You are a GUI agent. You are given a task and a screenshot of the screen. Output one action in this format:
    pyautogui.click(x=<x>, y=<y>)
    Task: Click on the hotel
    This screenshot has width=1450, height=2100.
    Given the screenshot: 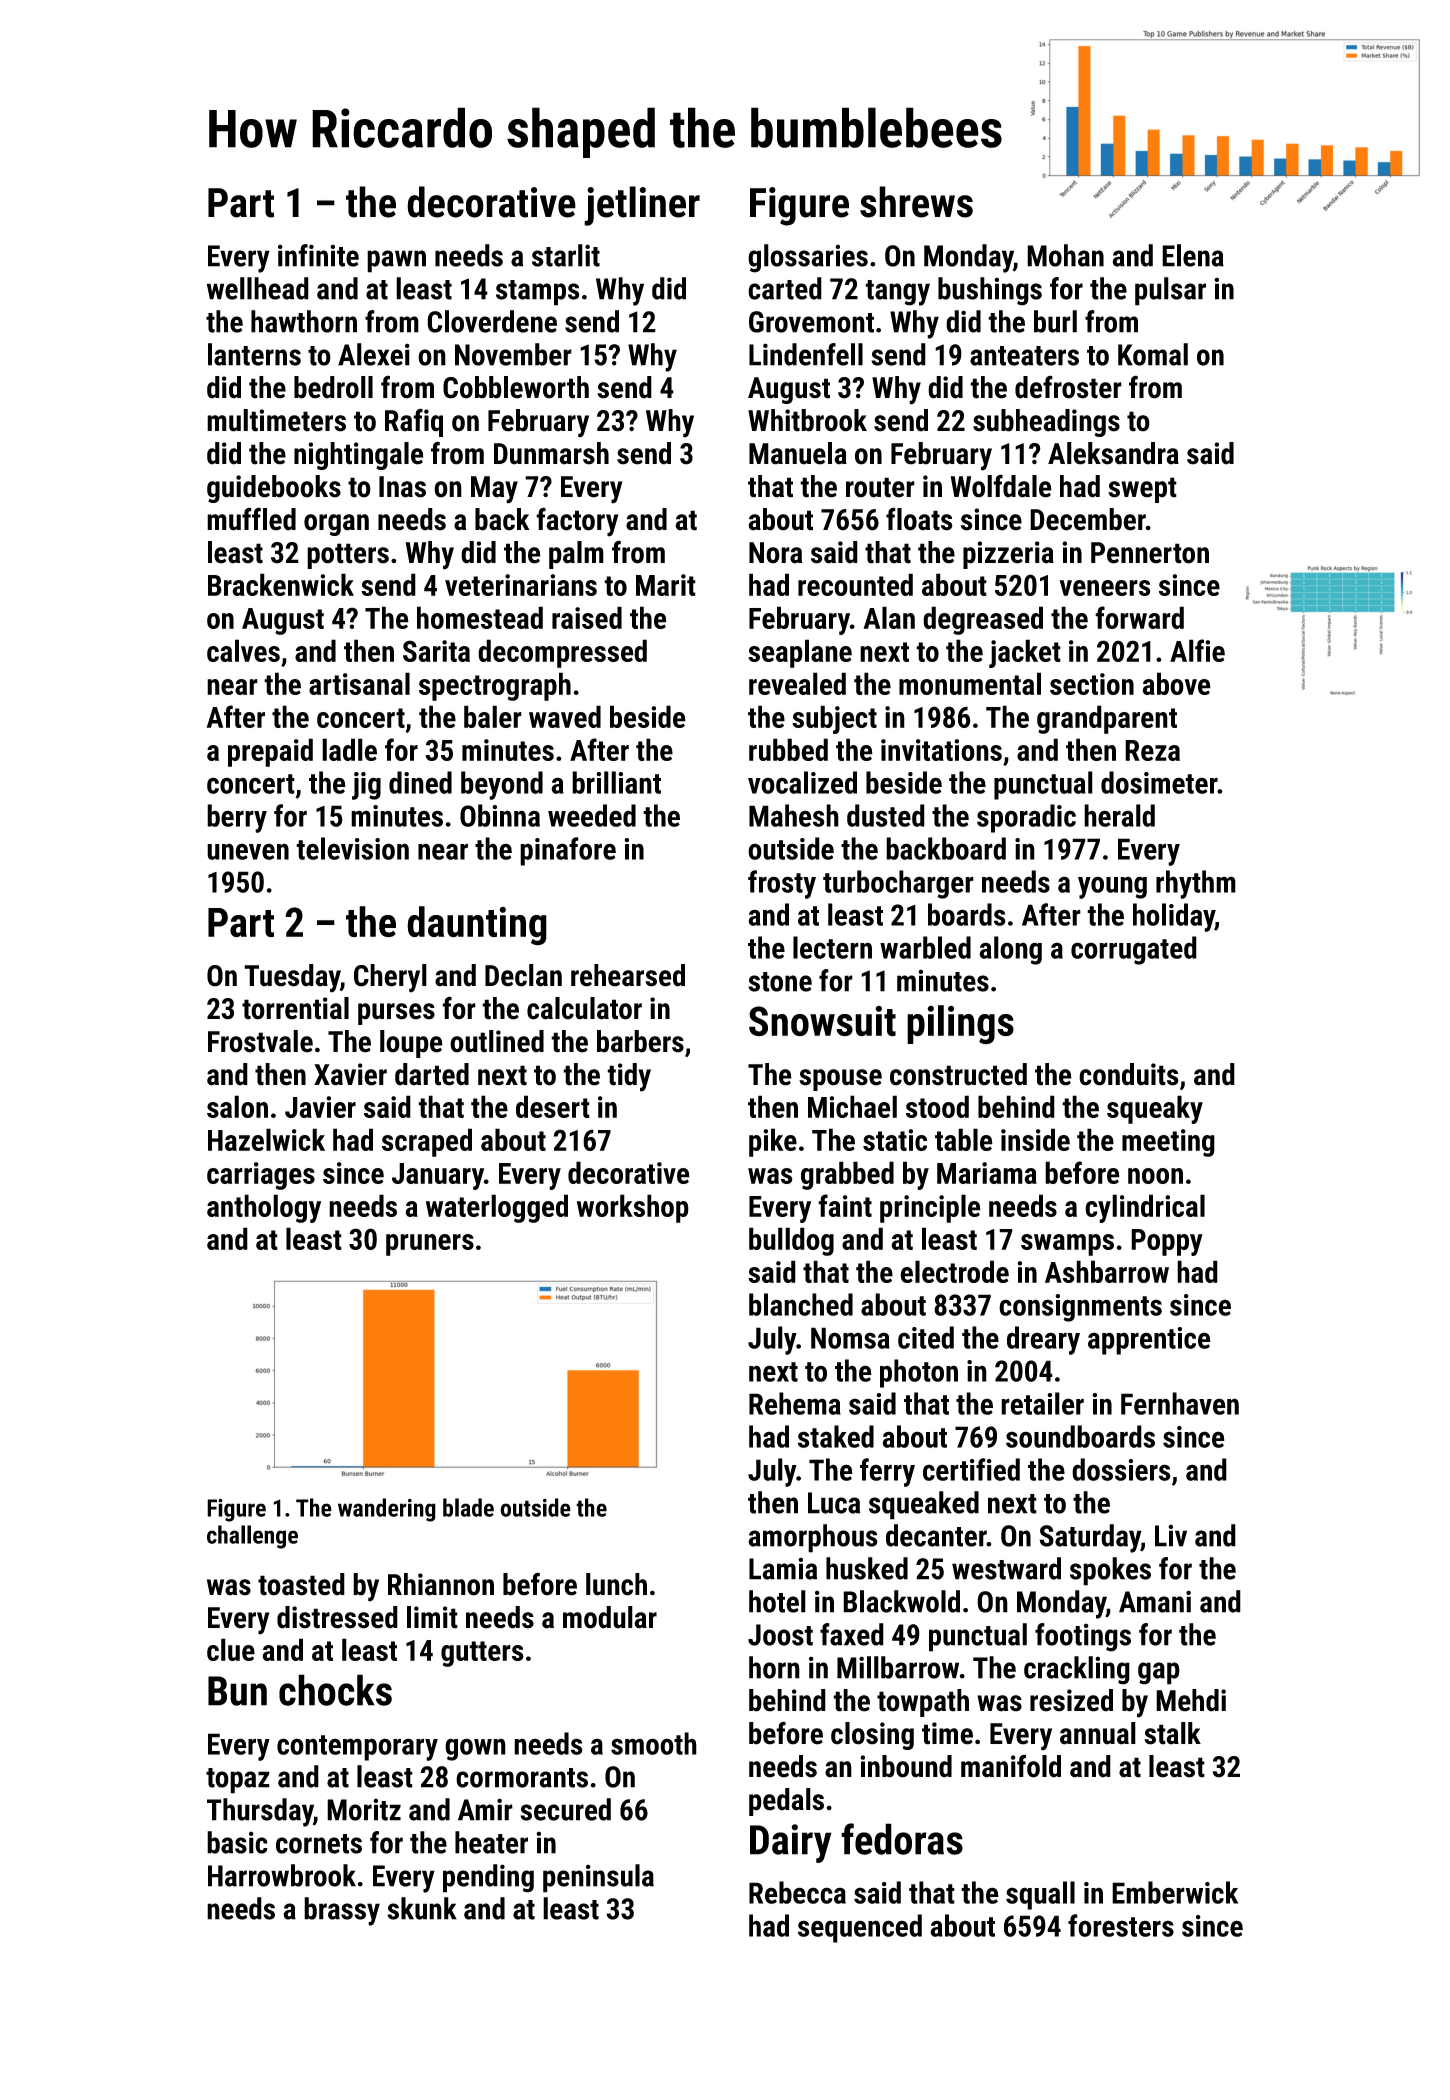 What is the action you would take?
    pyautogui.click(x=777, y=1601)
